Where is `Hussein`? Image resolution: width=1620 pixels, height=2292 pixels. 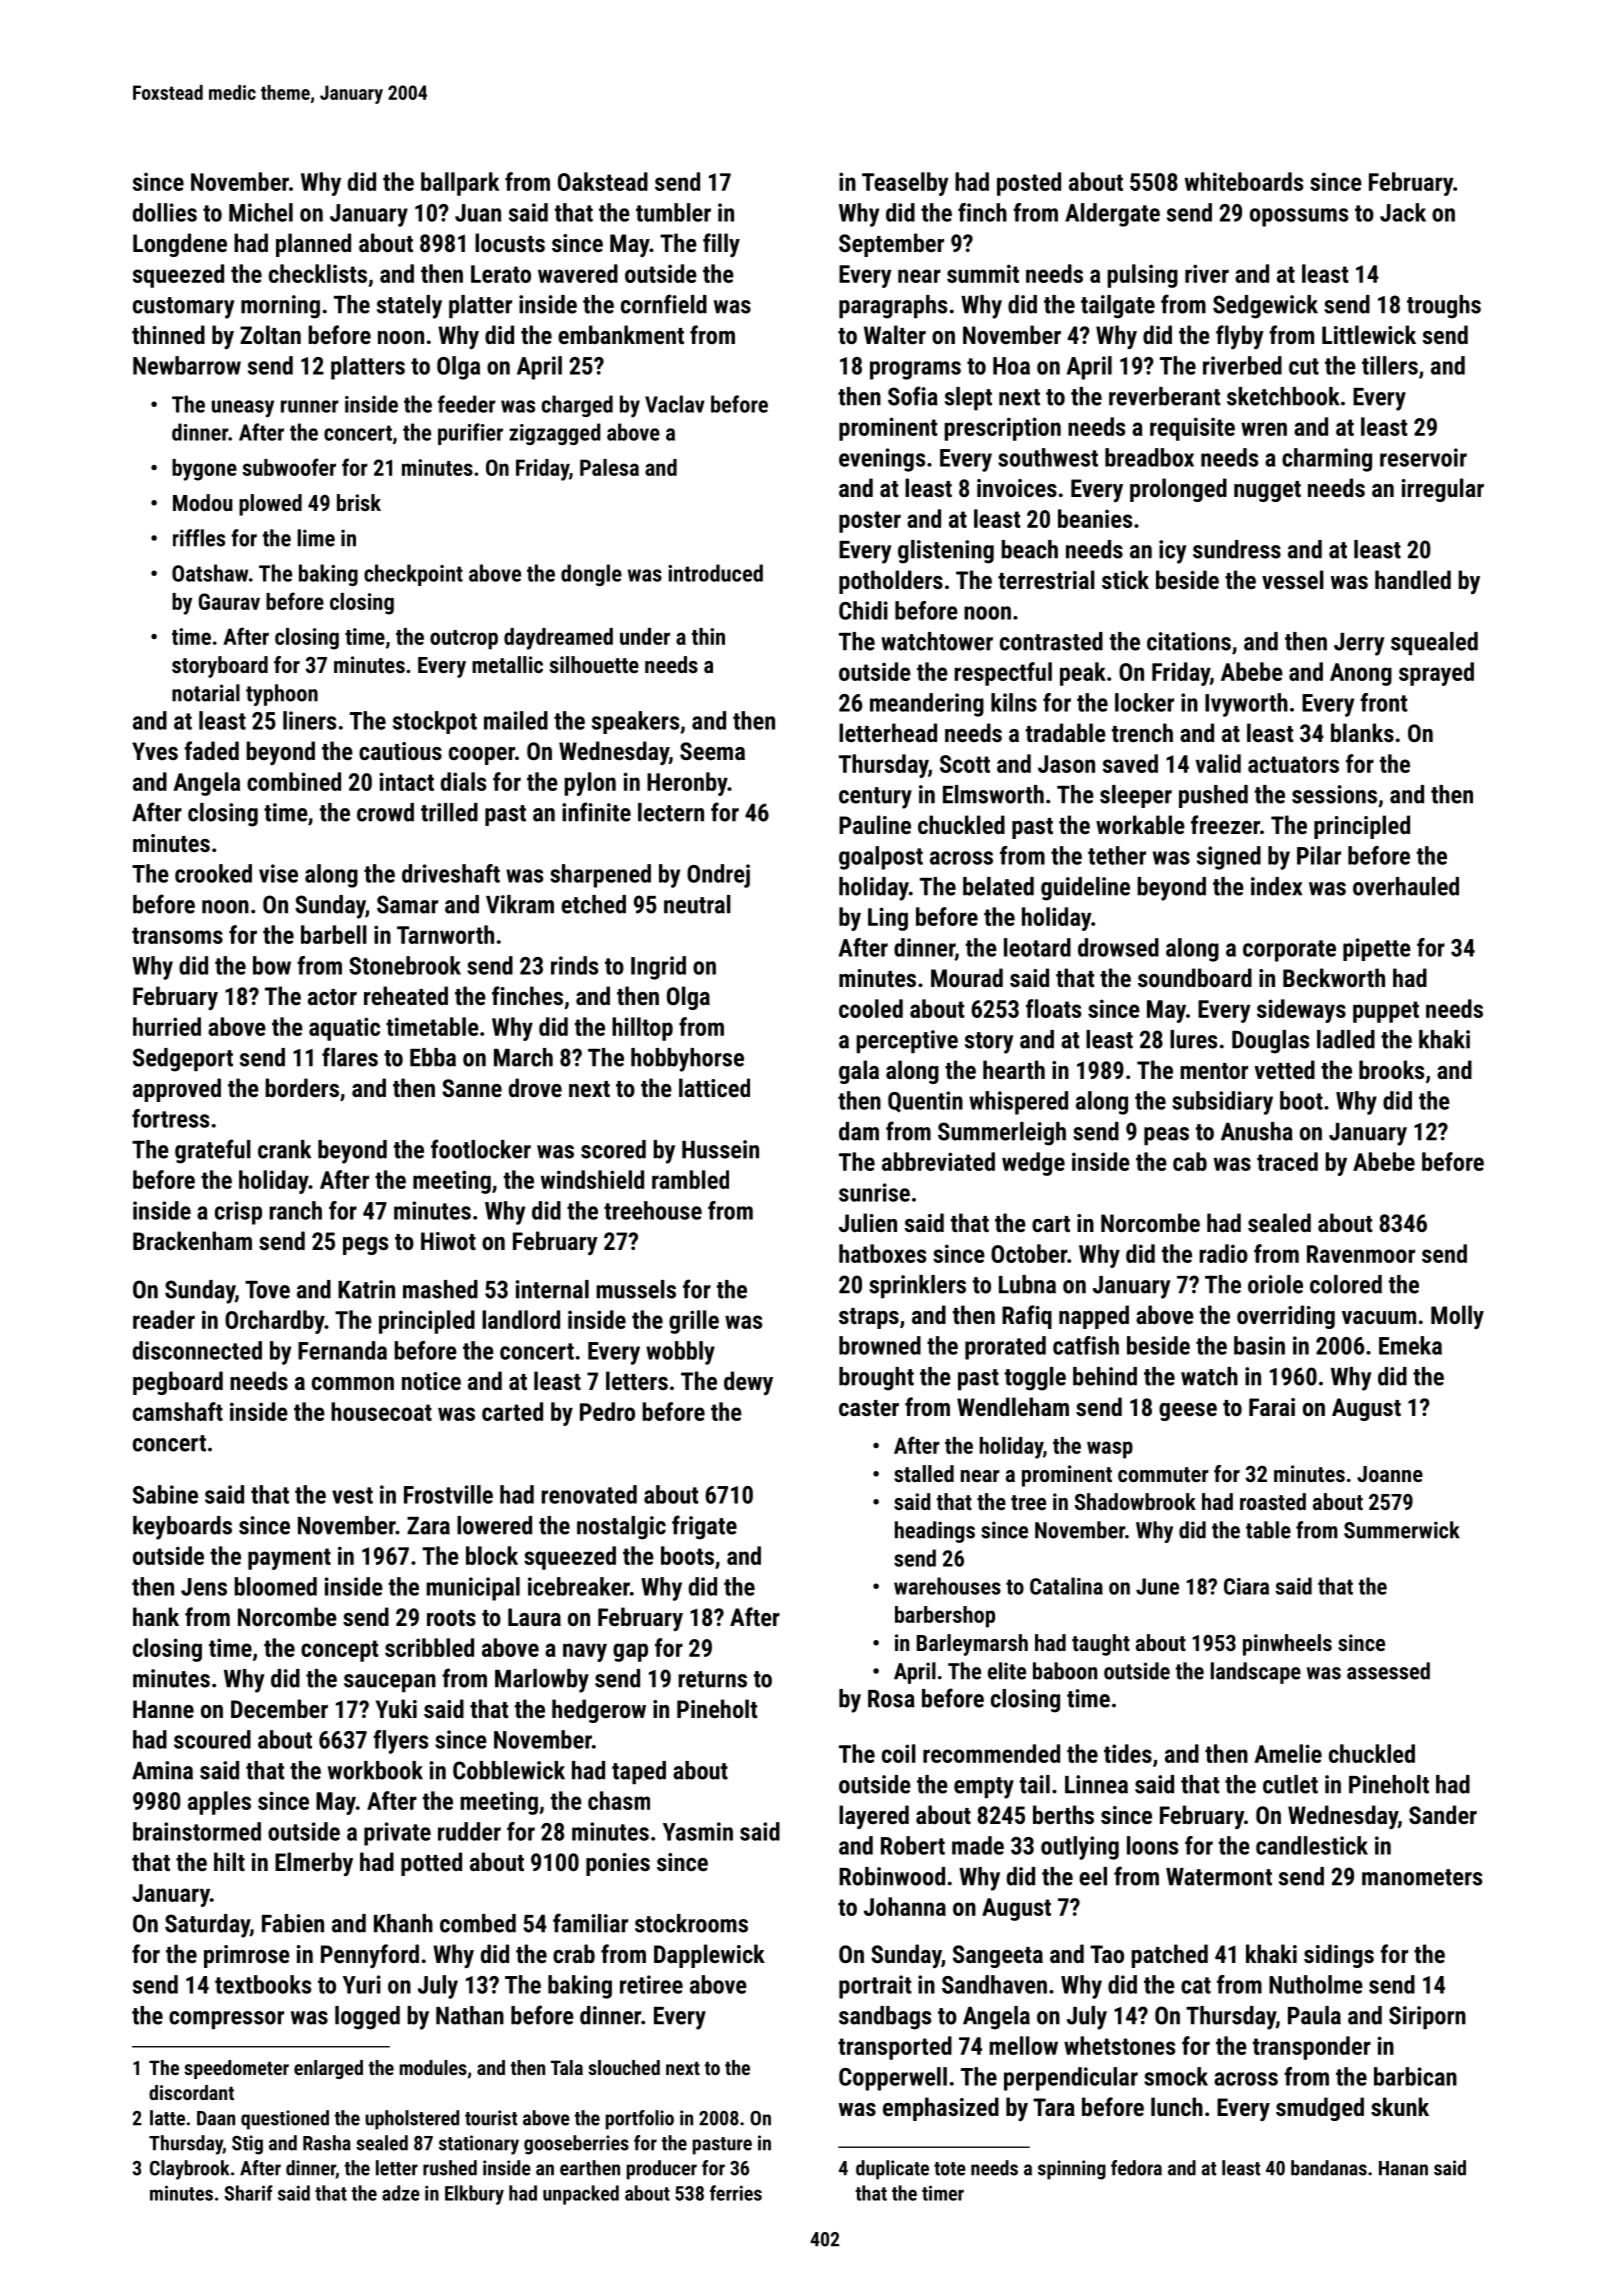
Hussein is located at coordinates (720, 1149).
